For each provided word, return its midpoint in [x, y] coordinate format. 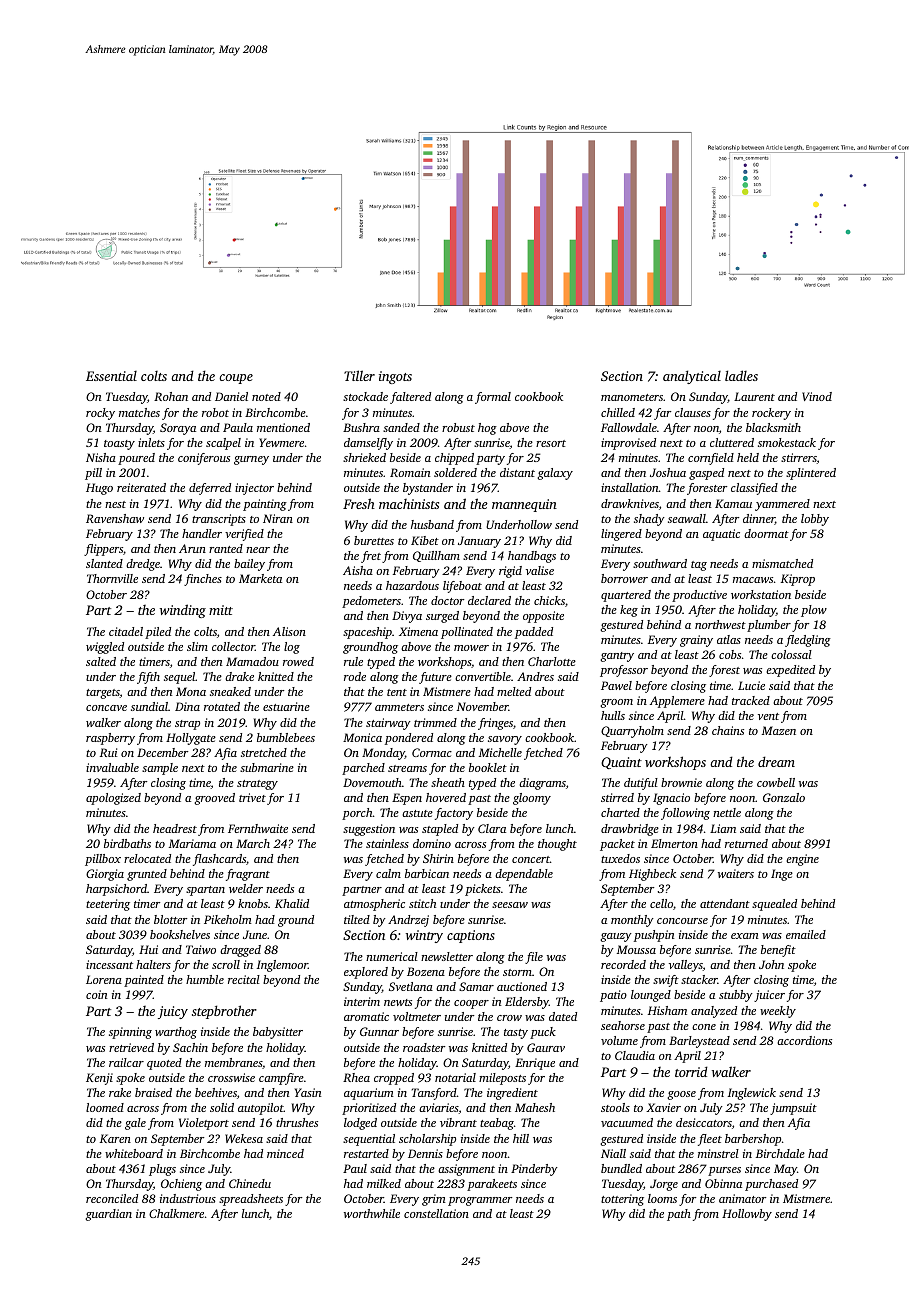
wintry [424, 936]
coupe [236, 379]
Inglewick [752, 1094]
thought [557, 845]
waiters [736, 873]
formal [493, 398]
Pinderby [534, 1170]
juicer [769, 996]
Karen [115, 1138]
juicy [173, 1012]
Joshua [668, 472]
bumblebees [286, 737]
